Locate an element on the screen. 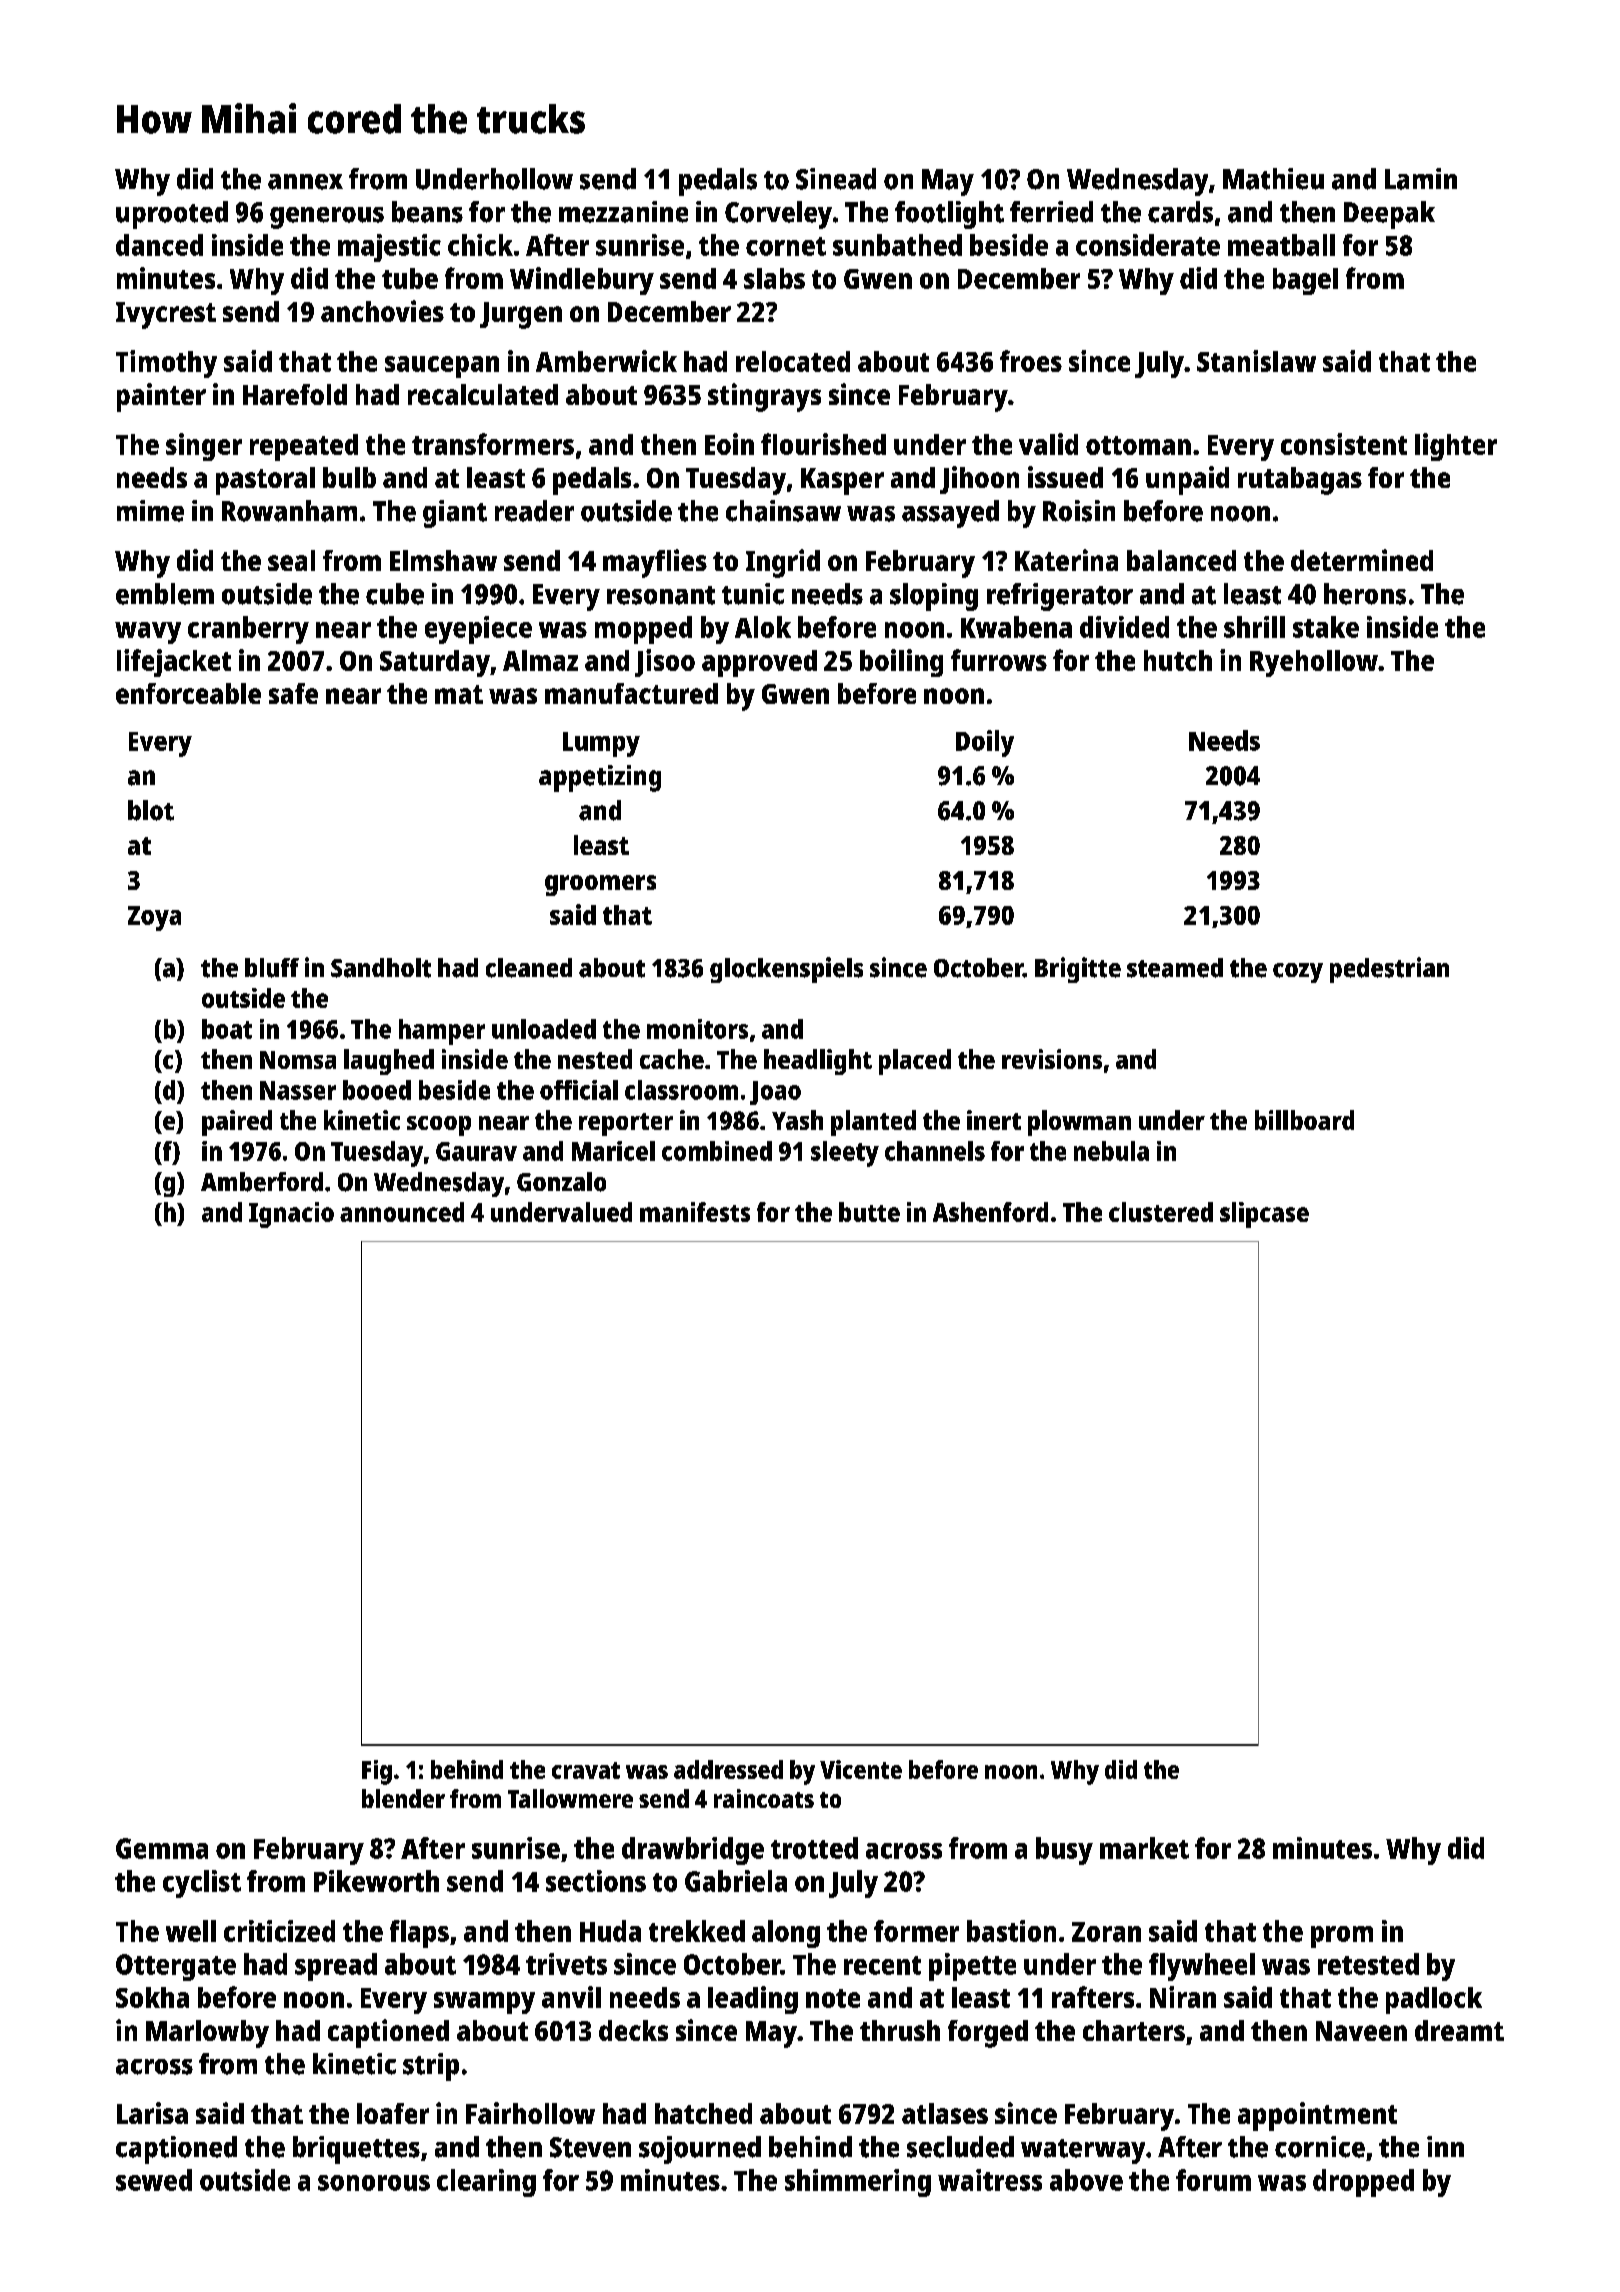 This screenshot has height=2292, width=1620. Ryehollow is located at coordinates (1314, 663).
